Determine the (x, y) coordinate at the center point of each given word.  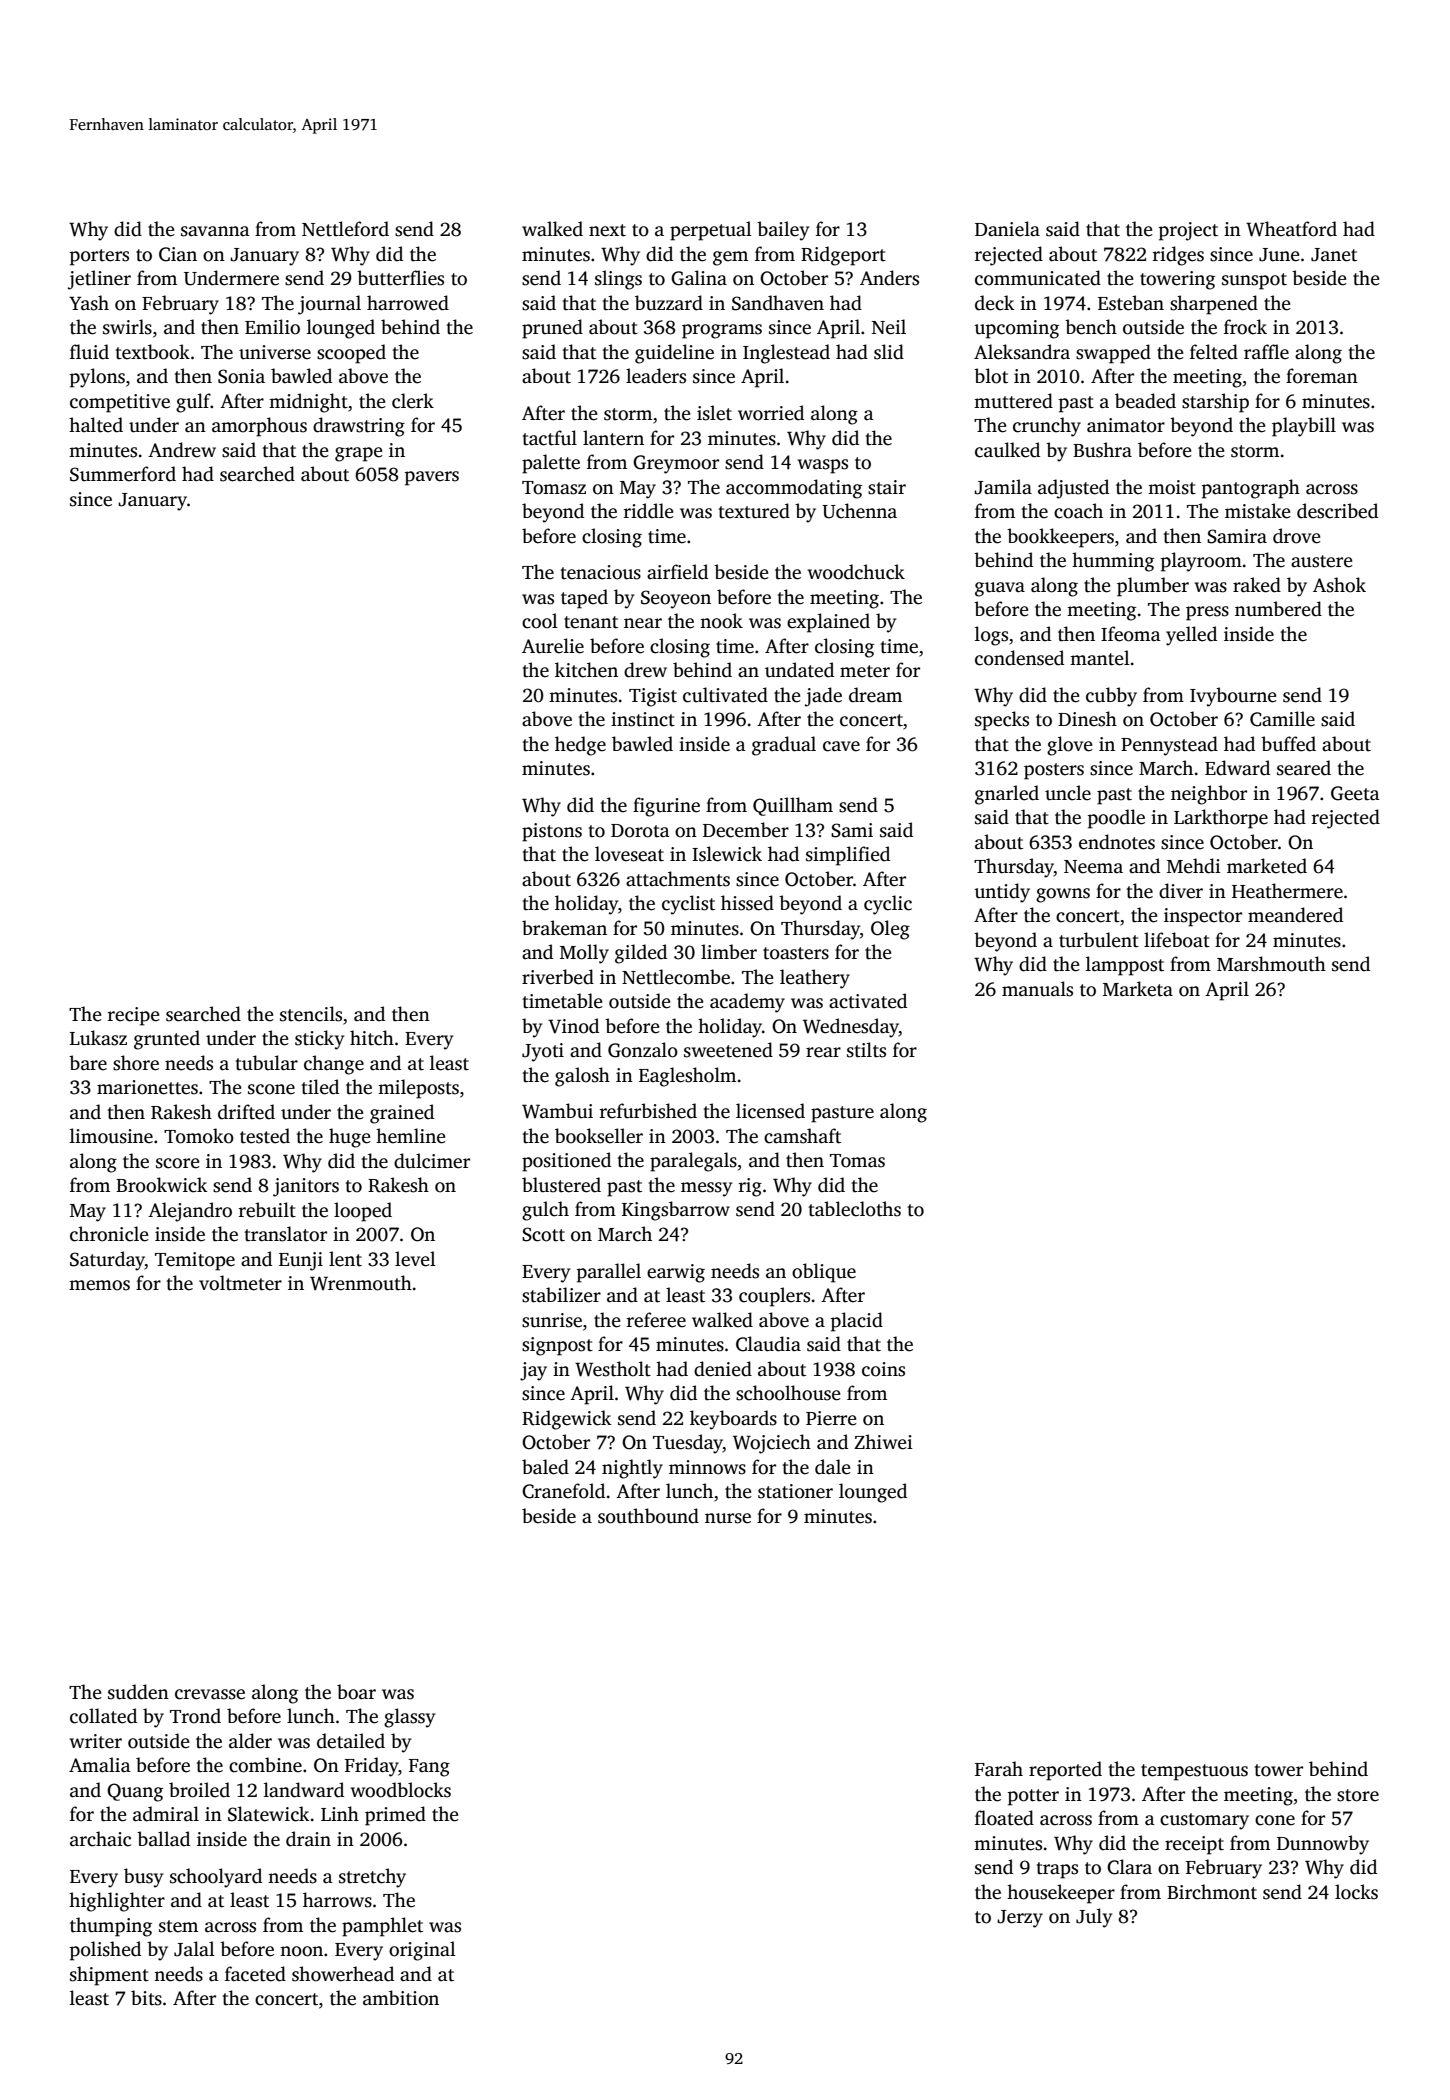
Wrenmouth (361, 1283)
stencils (311, 1014)
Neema (1093, 867)
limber (729, 952)
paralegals (693, 1162)
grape (359, 454)
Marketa (1138, 989)
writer (95, 1741)
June (1279, 255)
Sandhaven (778, 303)
